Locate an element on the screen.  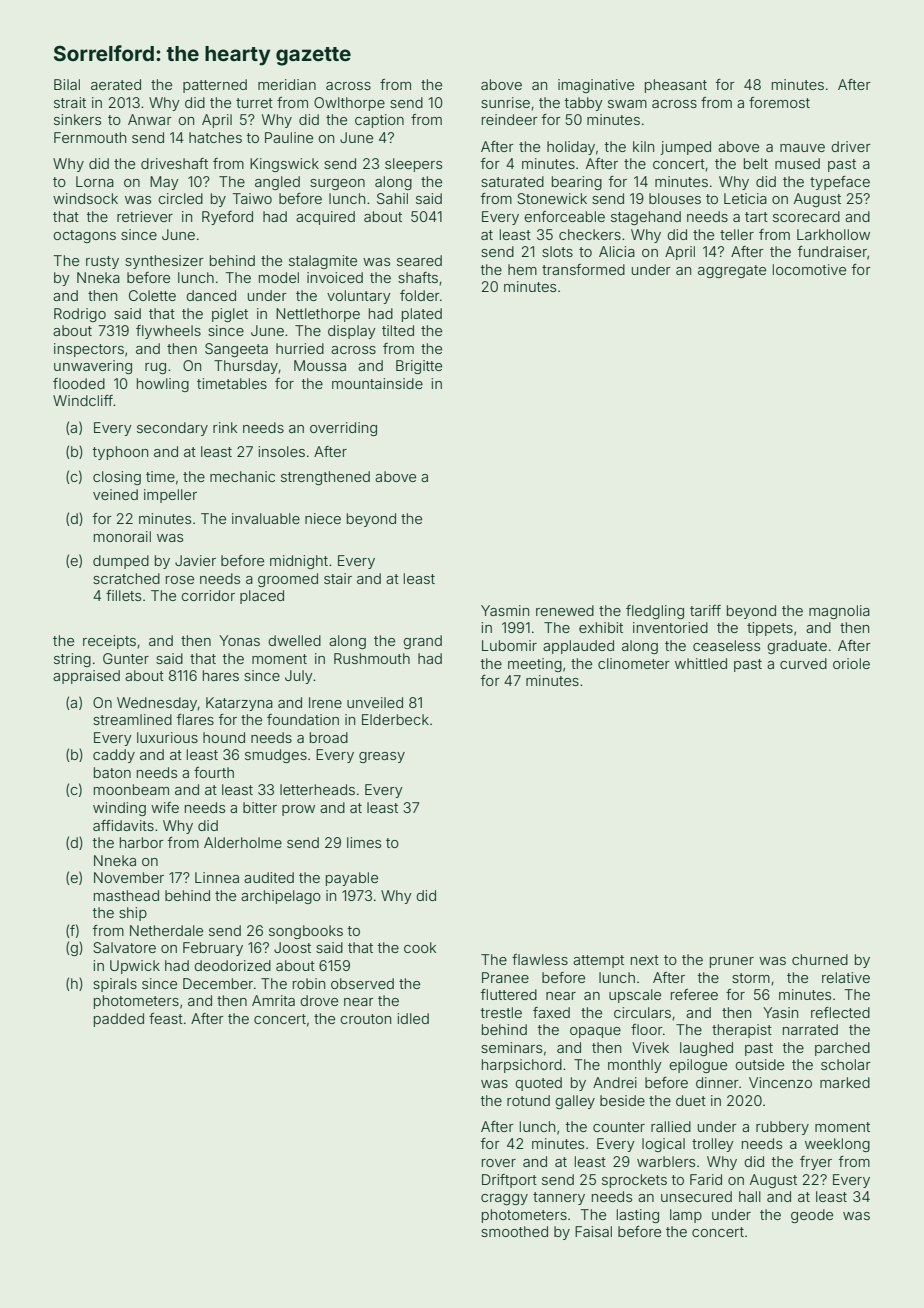
greasy is located at coordinates (382, 757).
